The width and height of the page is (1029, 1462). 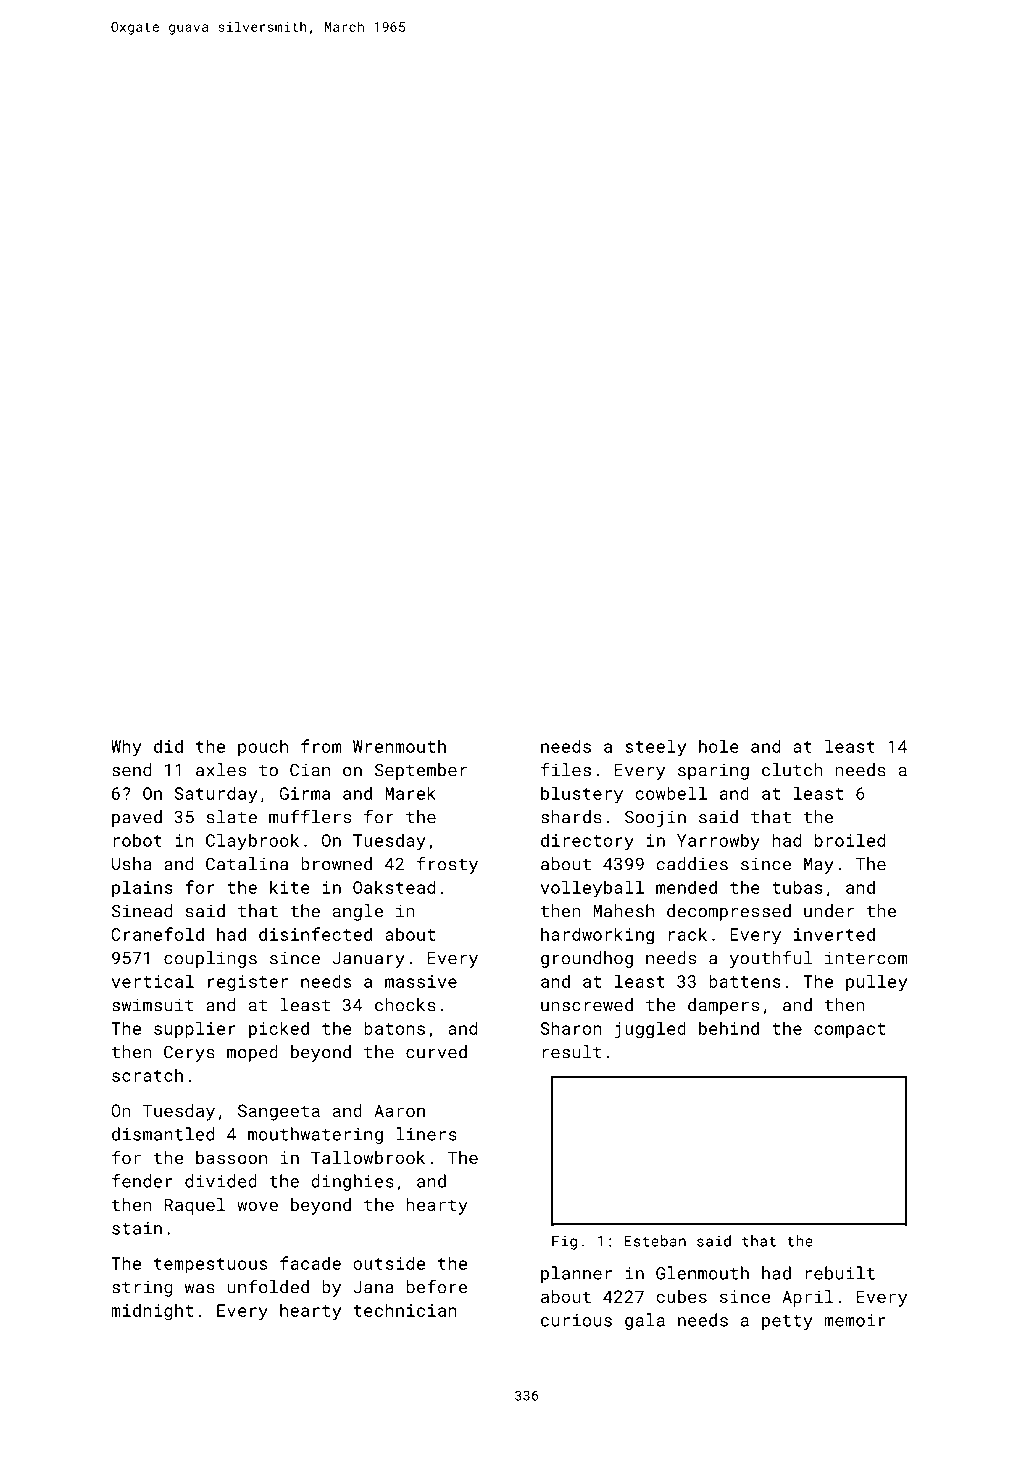 I want to click on Wrenmouth, so click(x=399, y=746).
